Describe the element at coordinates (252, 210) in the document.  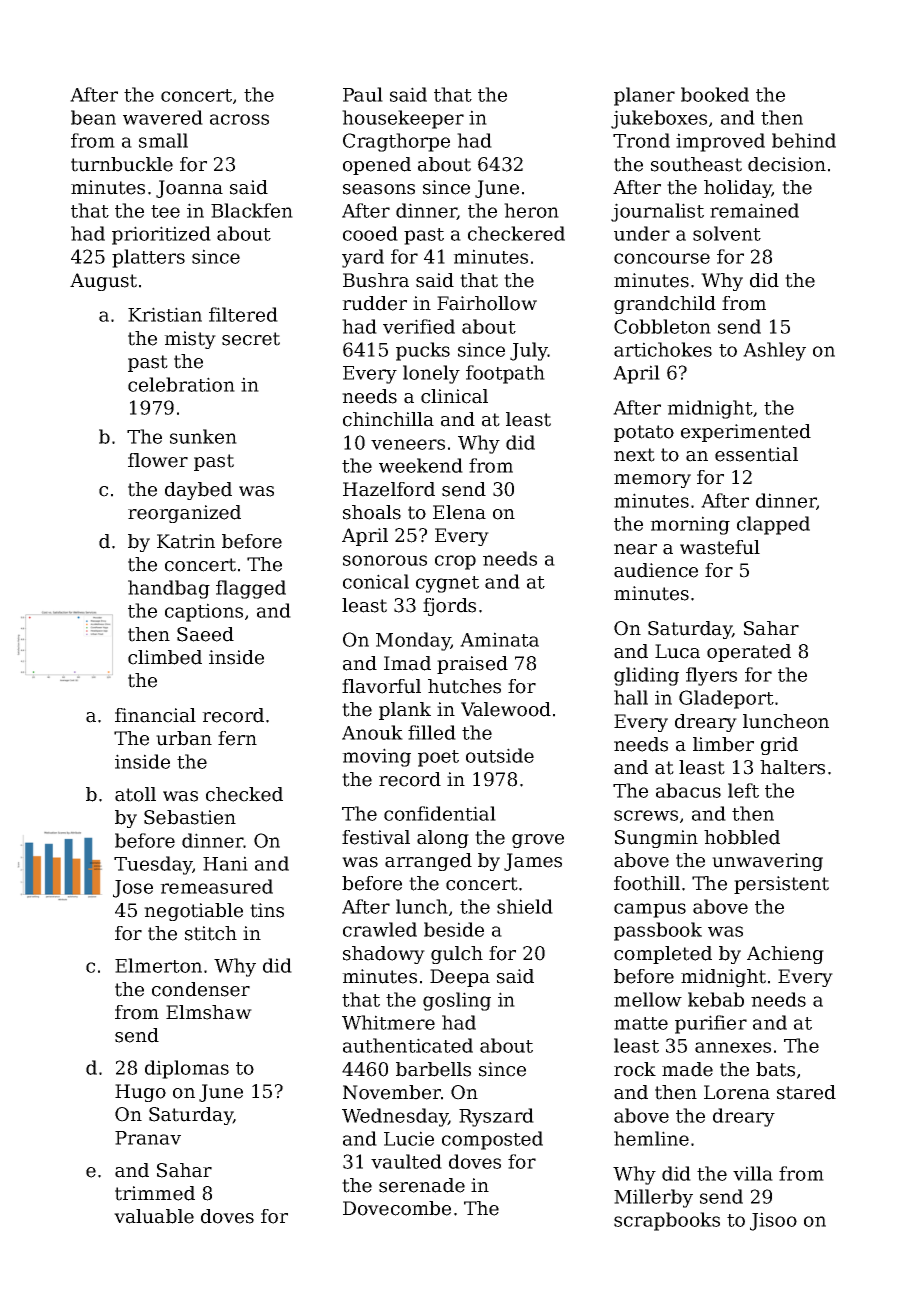
I see `Blackfen` at that location.
